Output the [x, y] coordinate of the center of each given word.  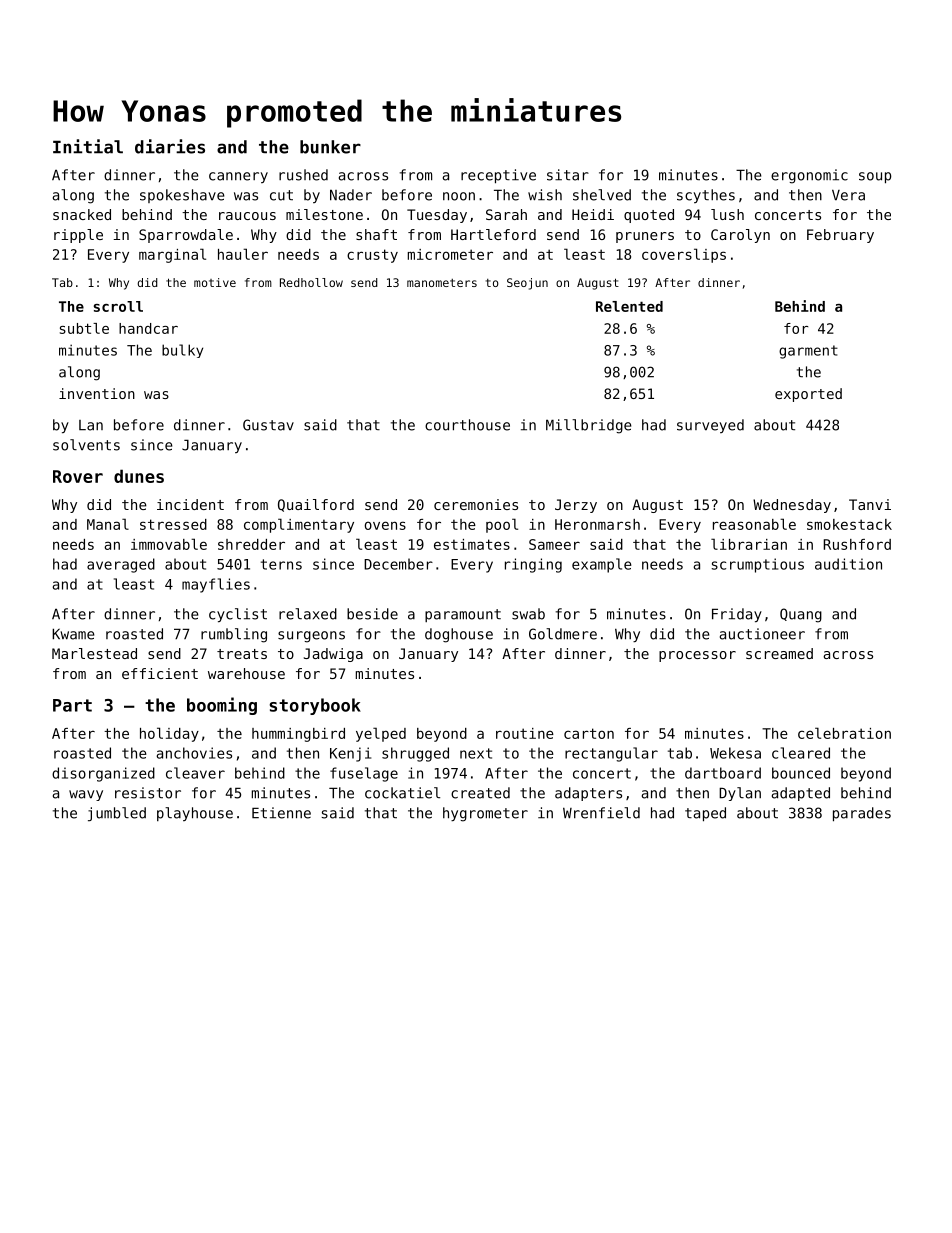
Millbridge [588, 426]
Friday [737, 615]
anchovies [194, 753]
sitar [568, 175]
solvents [86, 445]
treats [242, 654]
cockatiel [402, 793]
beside [372, 614]
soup [875, 178]
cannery [238, 177]
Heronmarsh [597, 524]
